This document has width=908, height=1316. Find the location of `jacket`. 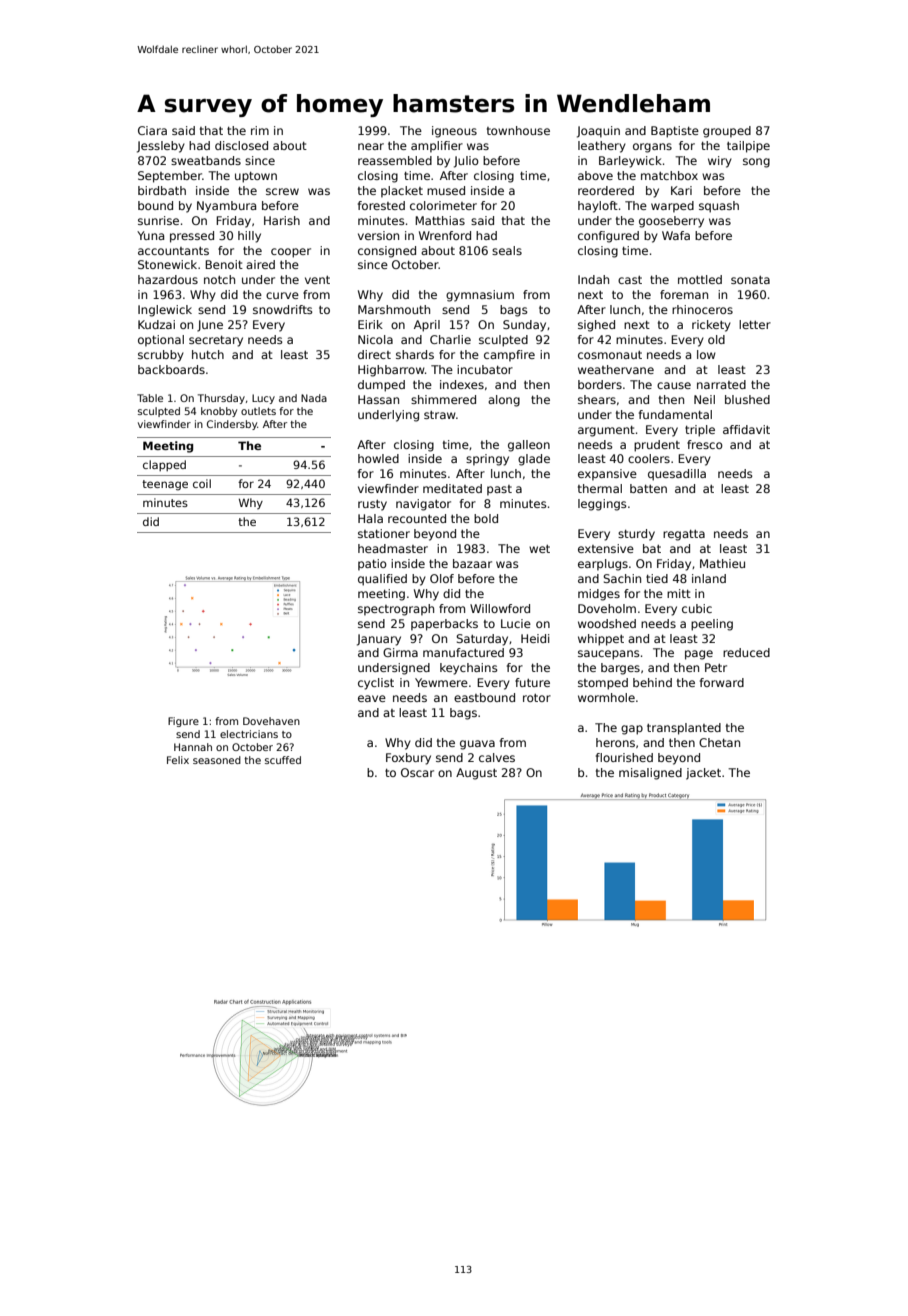

jacket is located at coordinates (703, 774).
